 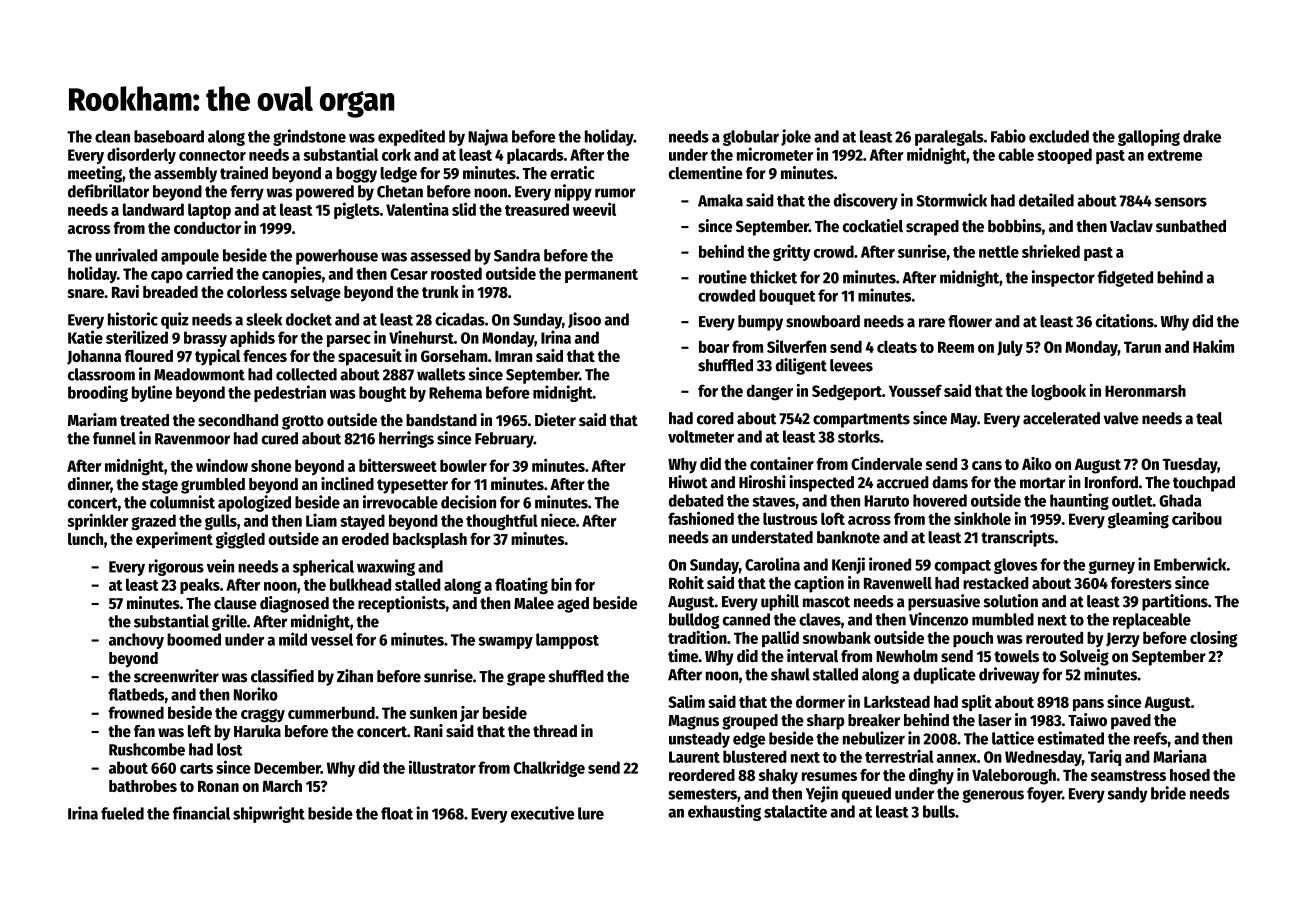 What do you see at coordinates (534, 603) in the screenshot?
I see `Malee` at bounding box center [534, 603].
